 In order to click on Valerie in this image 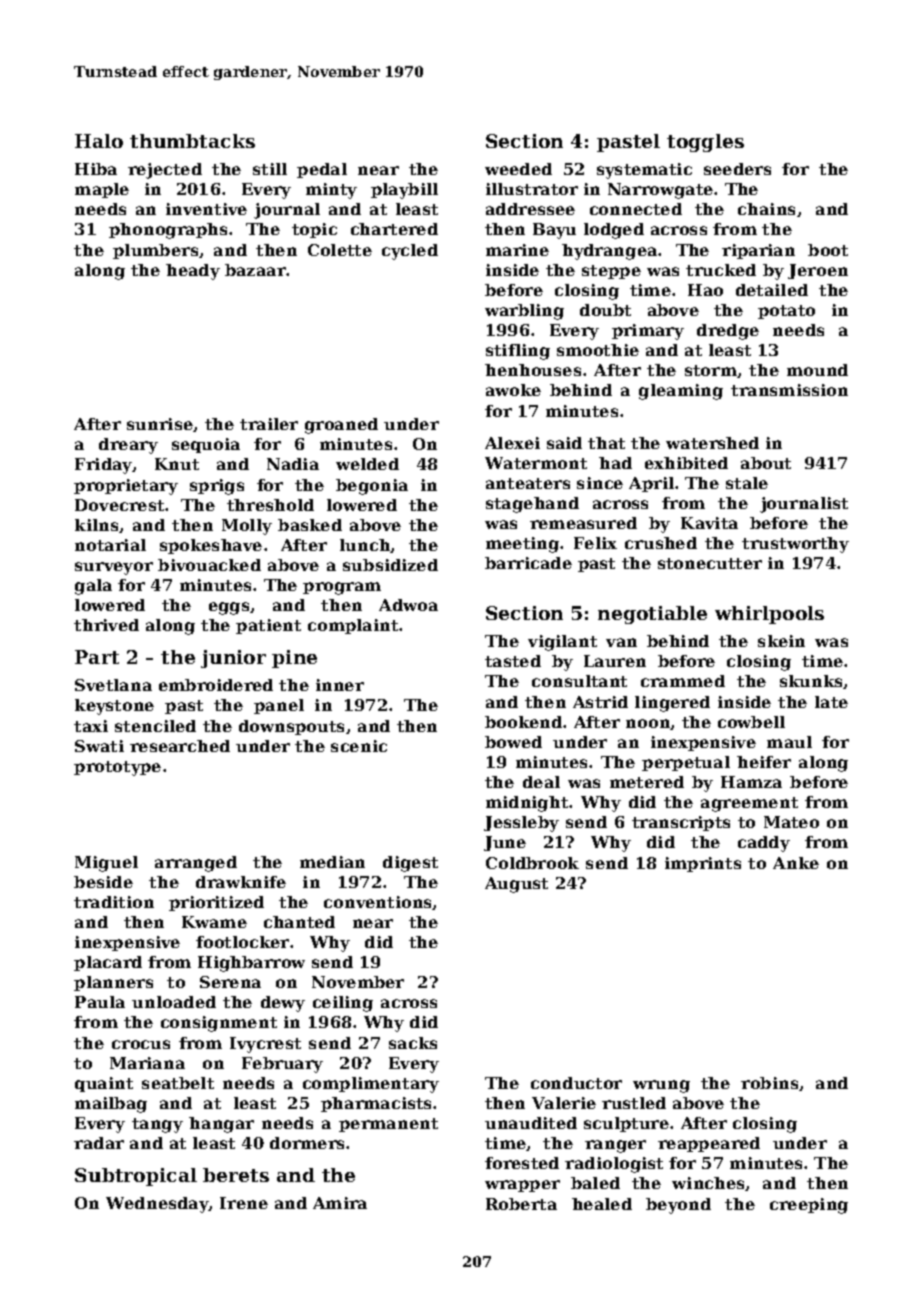, I will do `click(564, 1103)`.
